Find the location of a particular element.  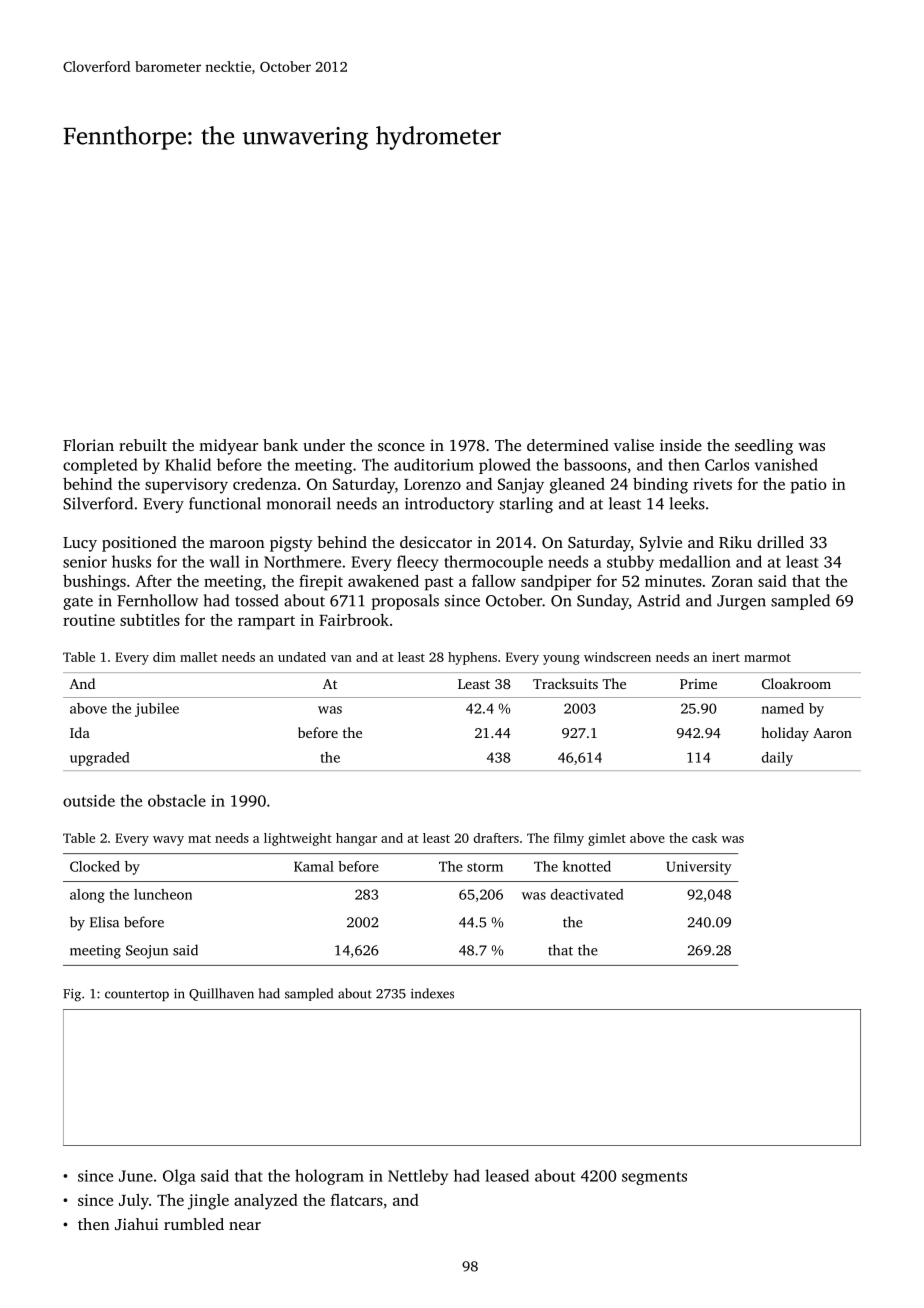

seedling is located at coordinates (764, 447).
